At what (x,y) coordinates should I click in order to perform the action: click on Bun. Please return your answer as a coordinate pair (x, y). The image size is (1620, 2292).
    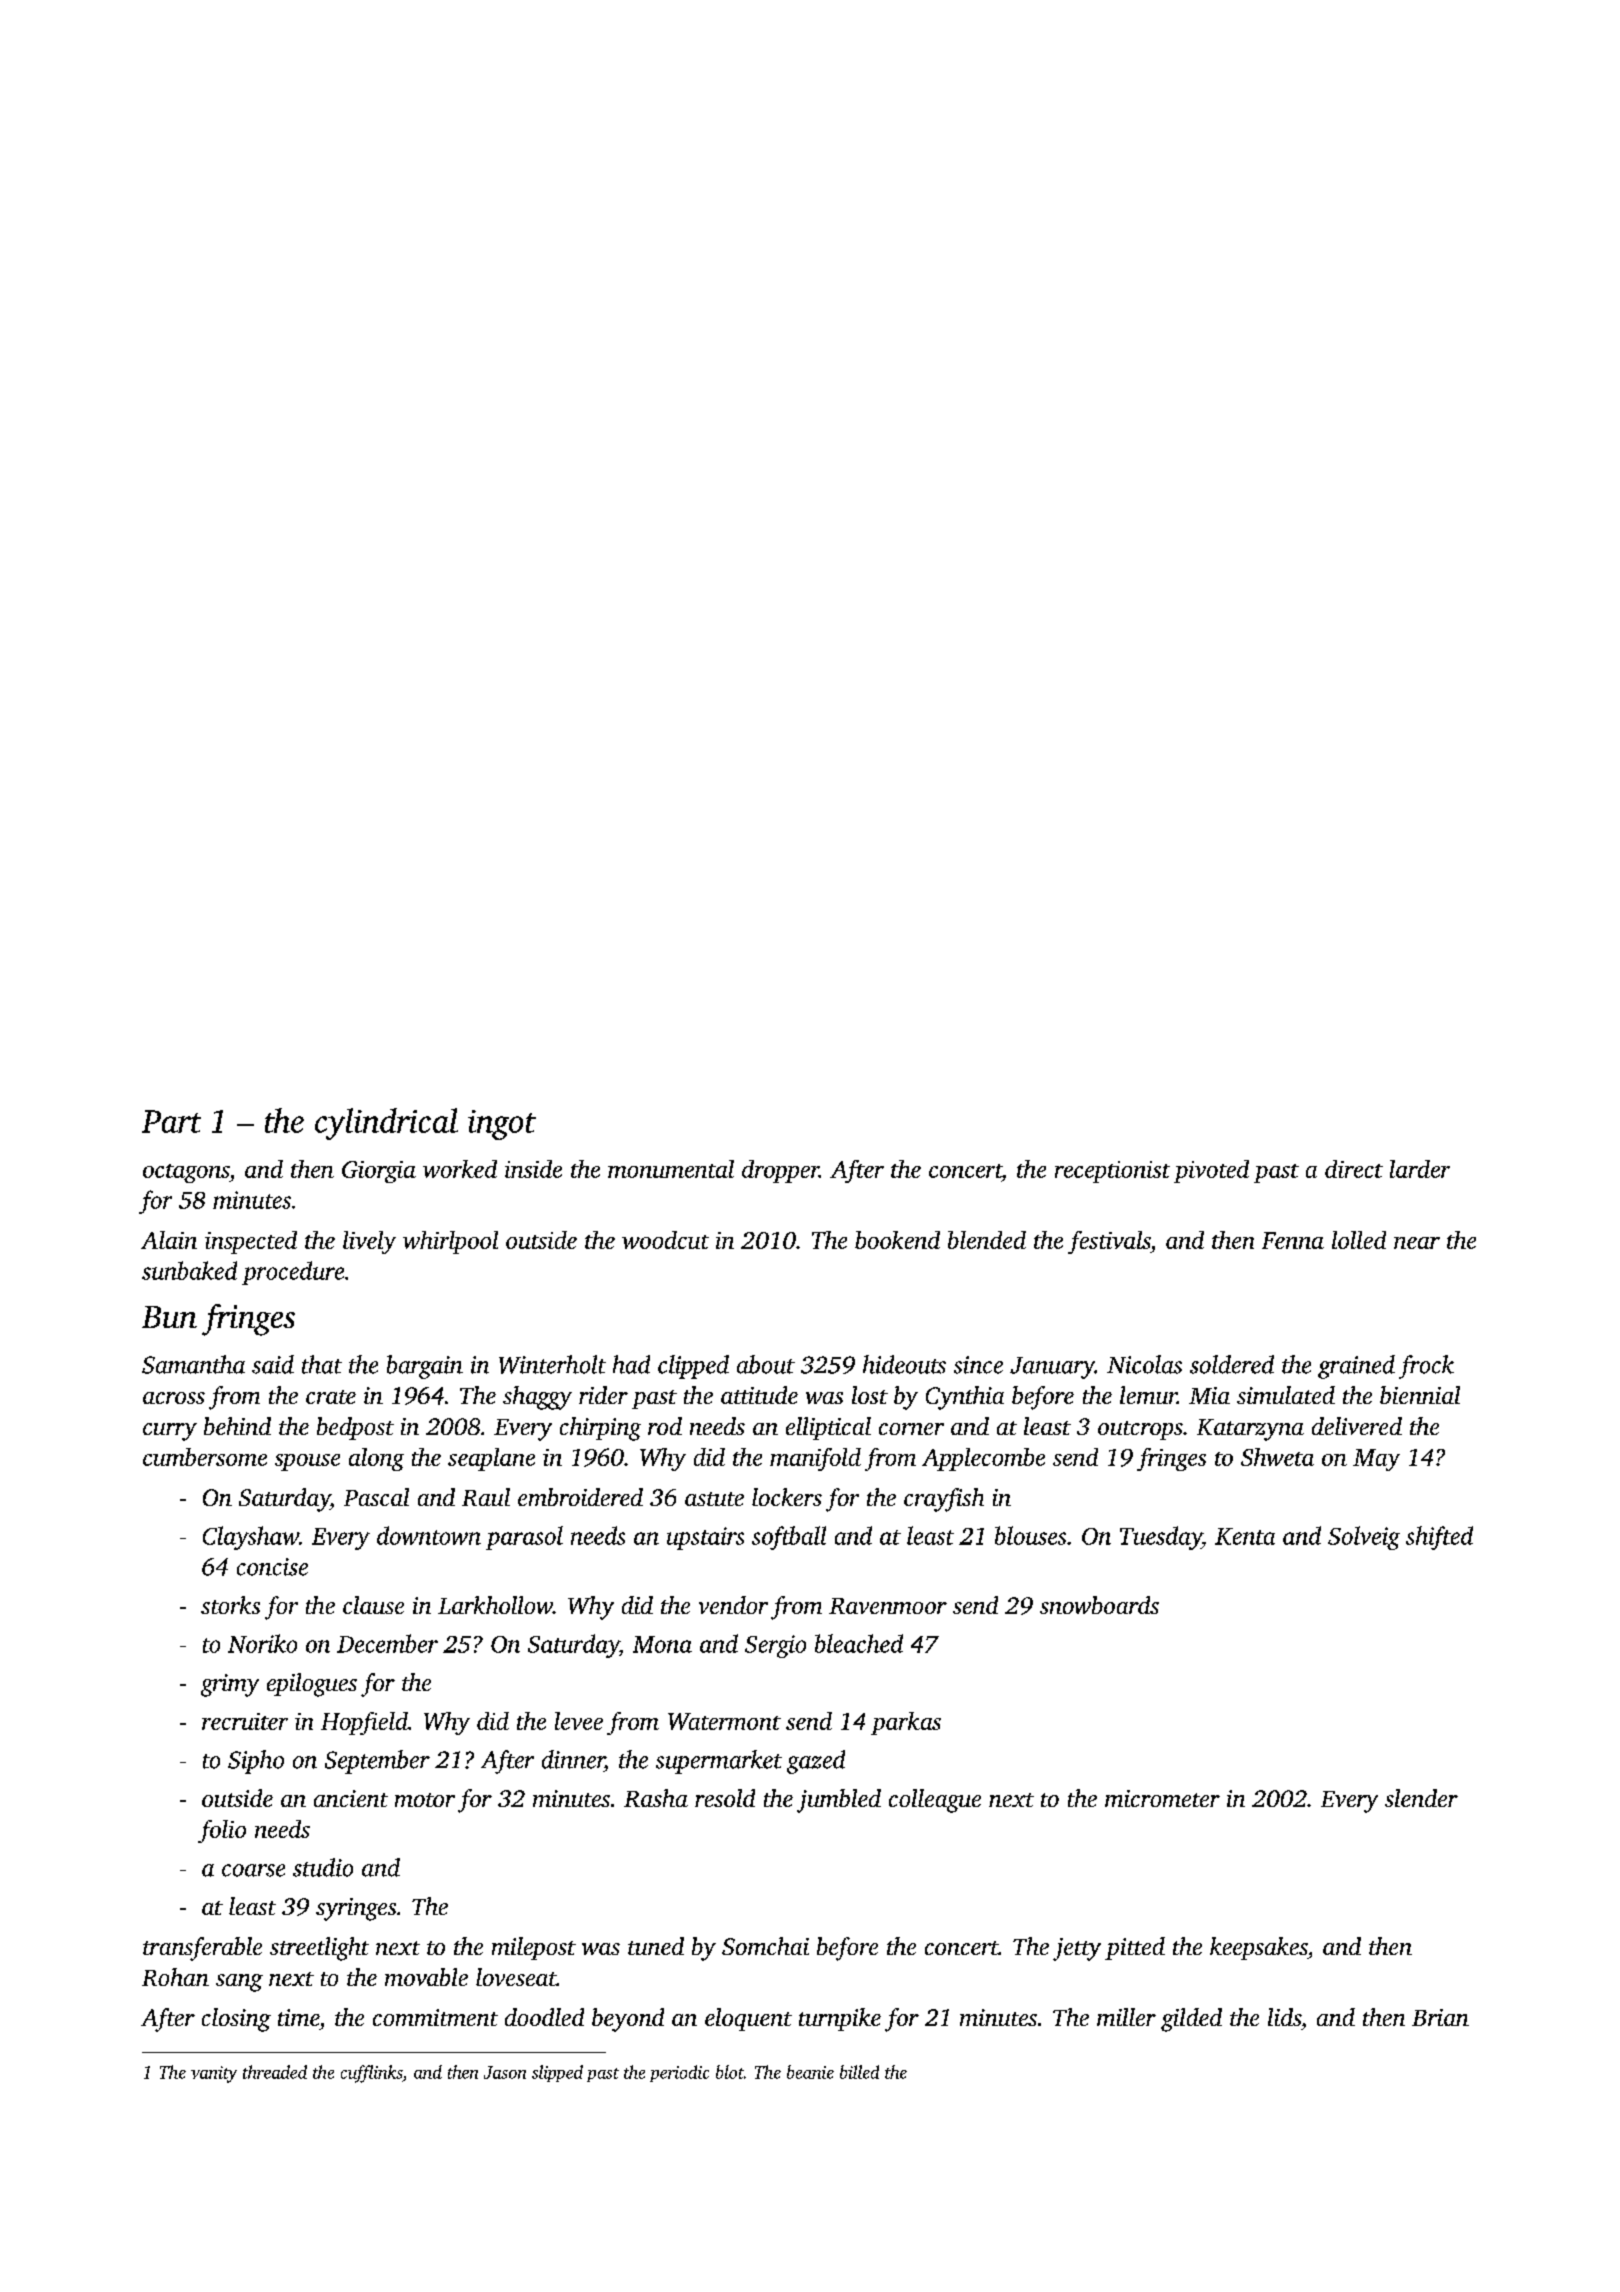
    Looking at the image, I should click on (169, 1317).
